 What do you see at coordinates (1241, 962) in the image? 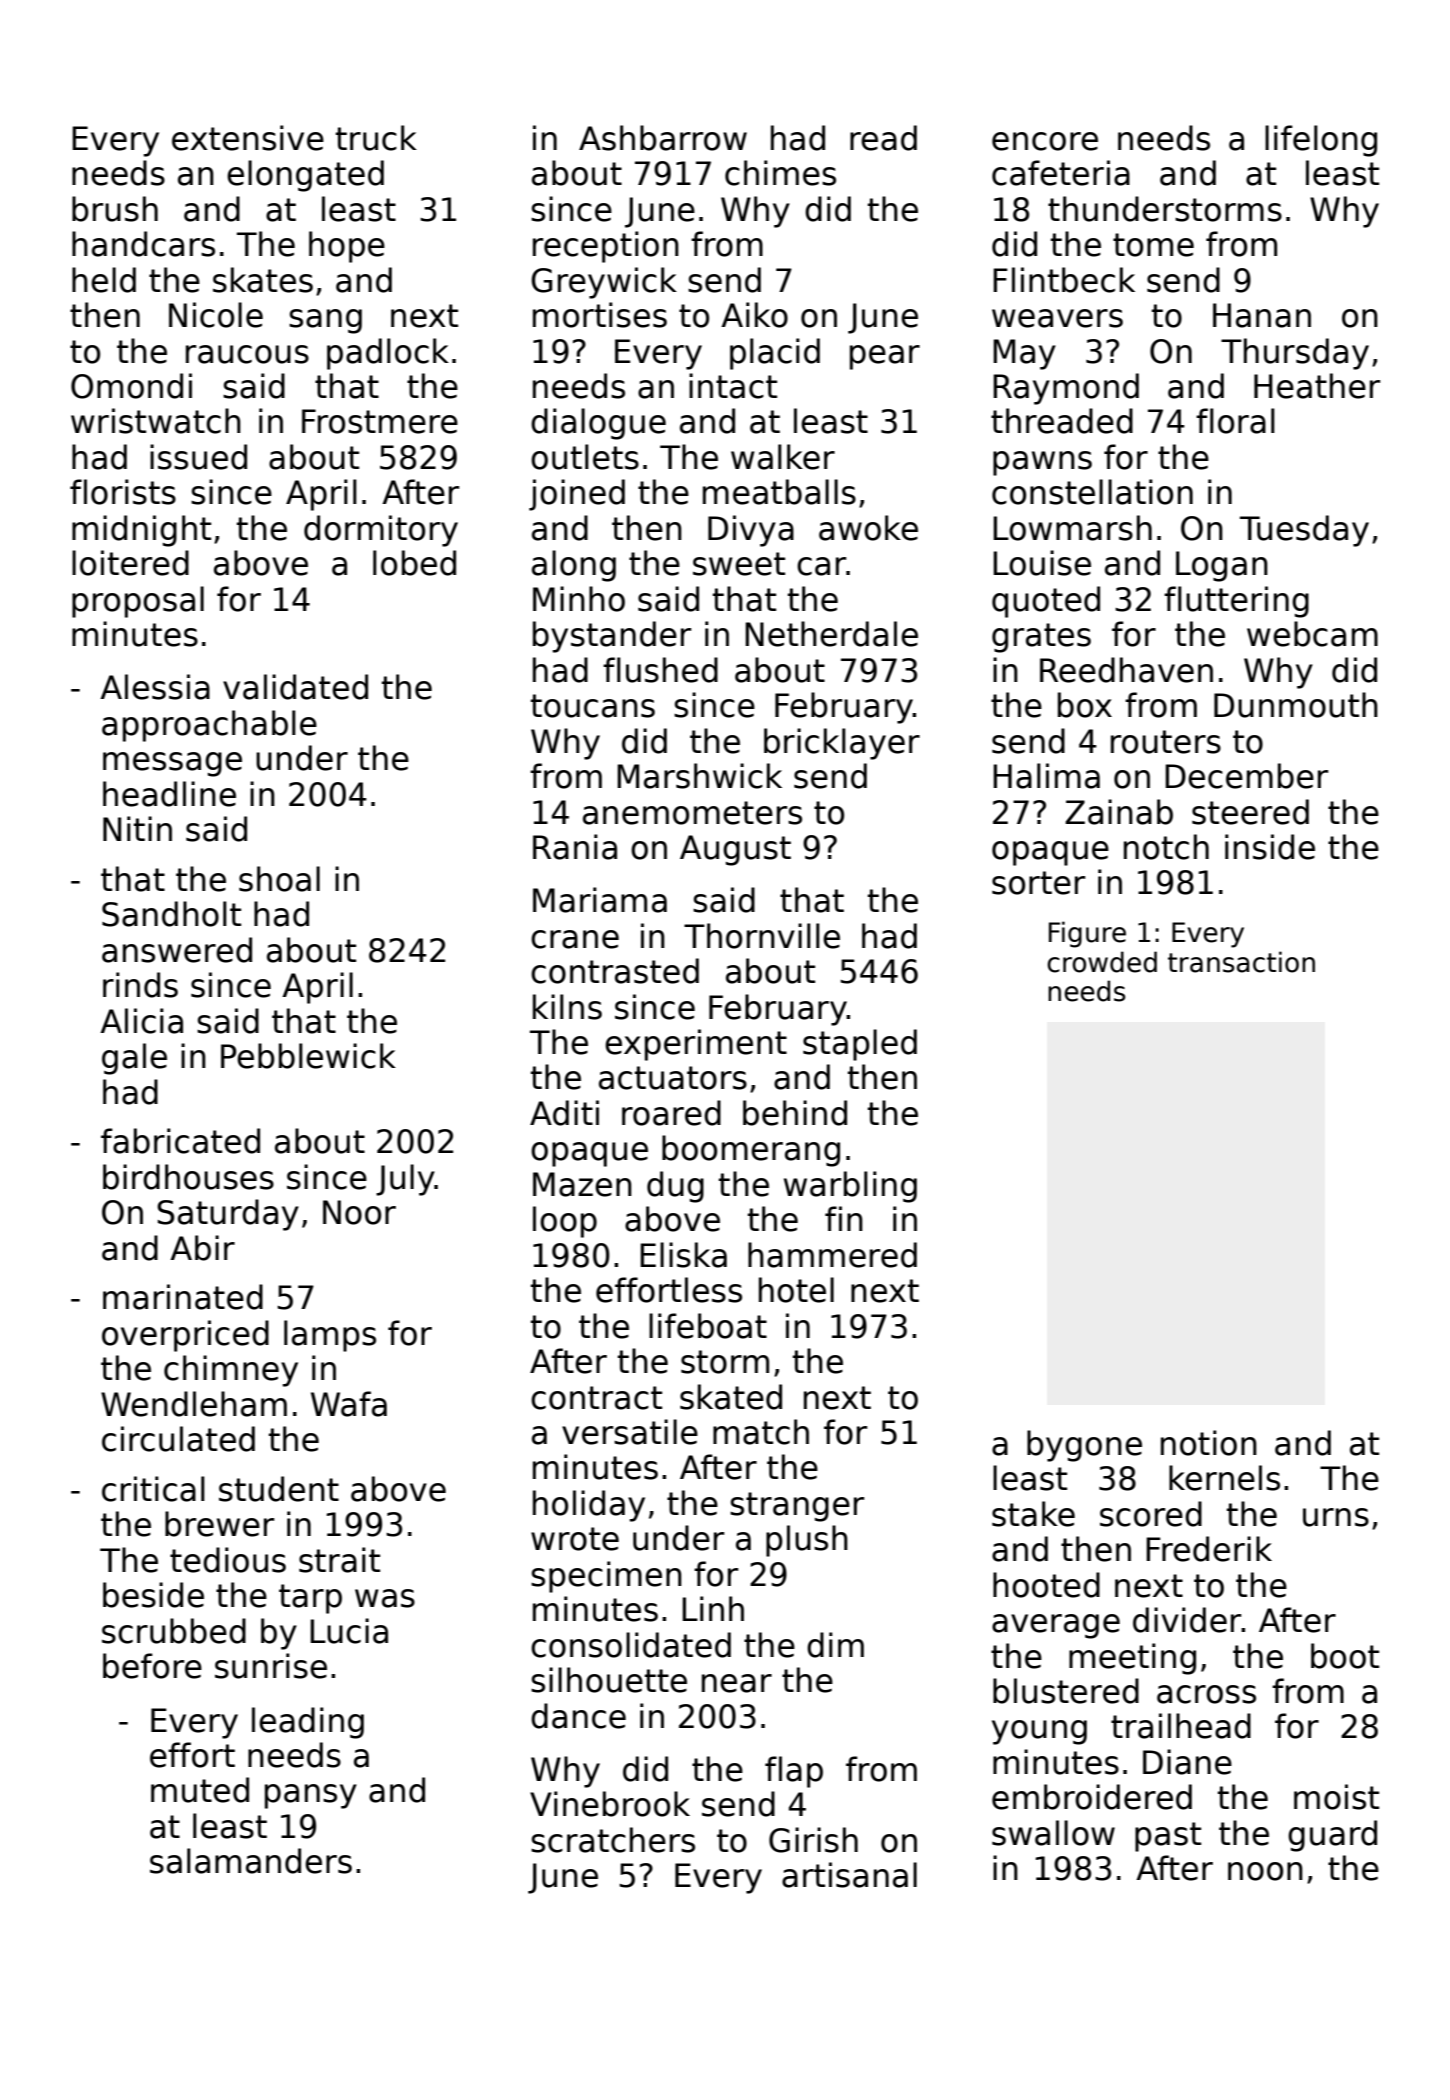
I see `transaction` at bounding box center [1241, 962].
